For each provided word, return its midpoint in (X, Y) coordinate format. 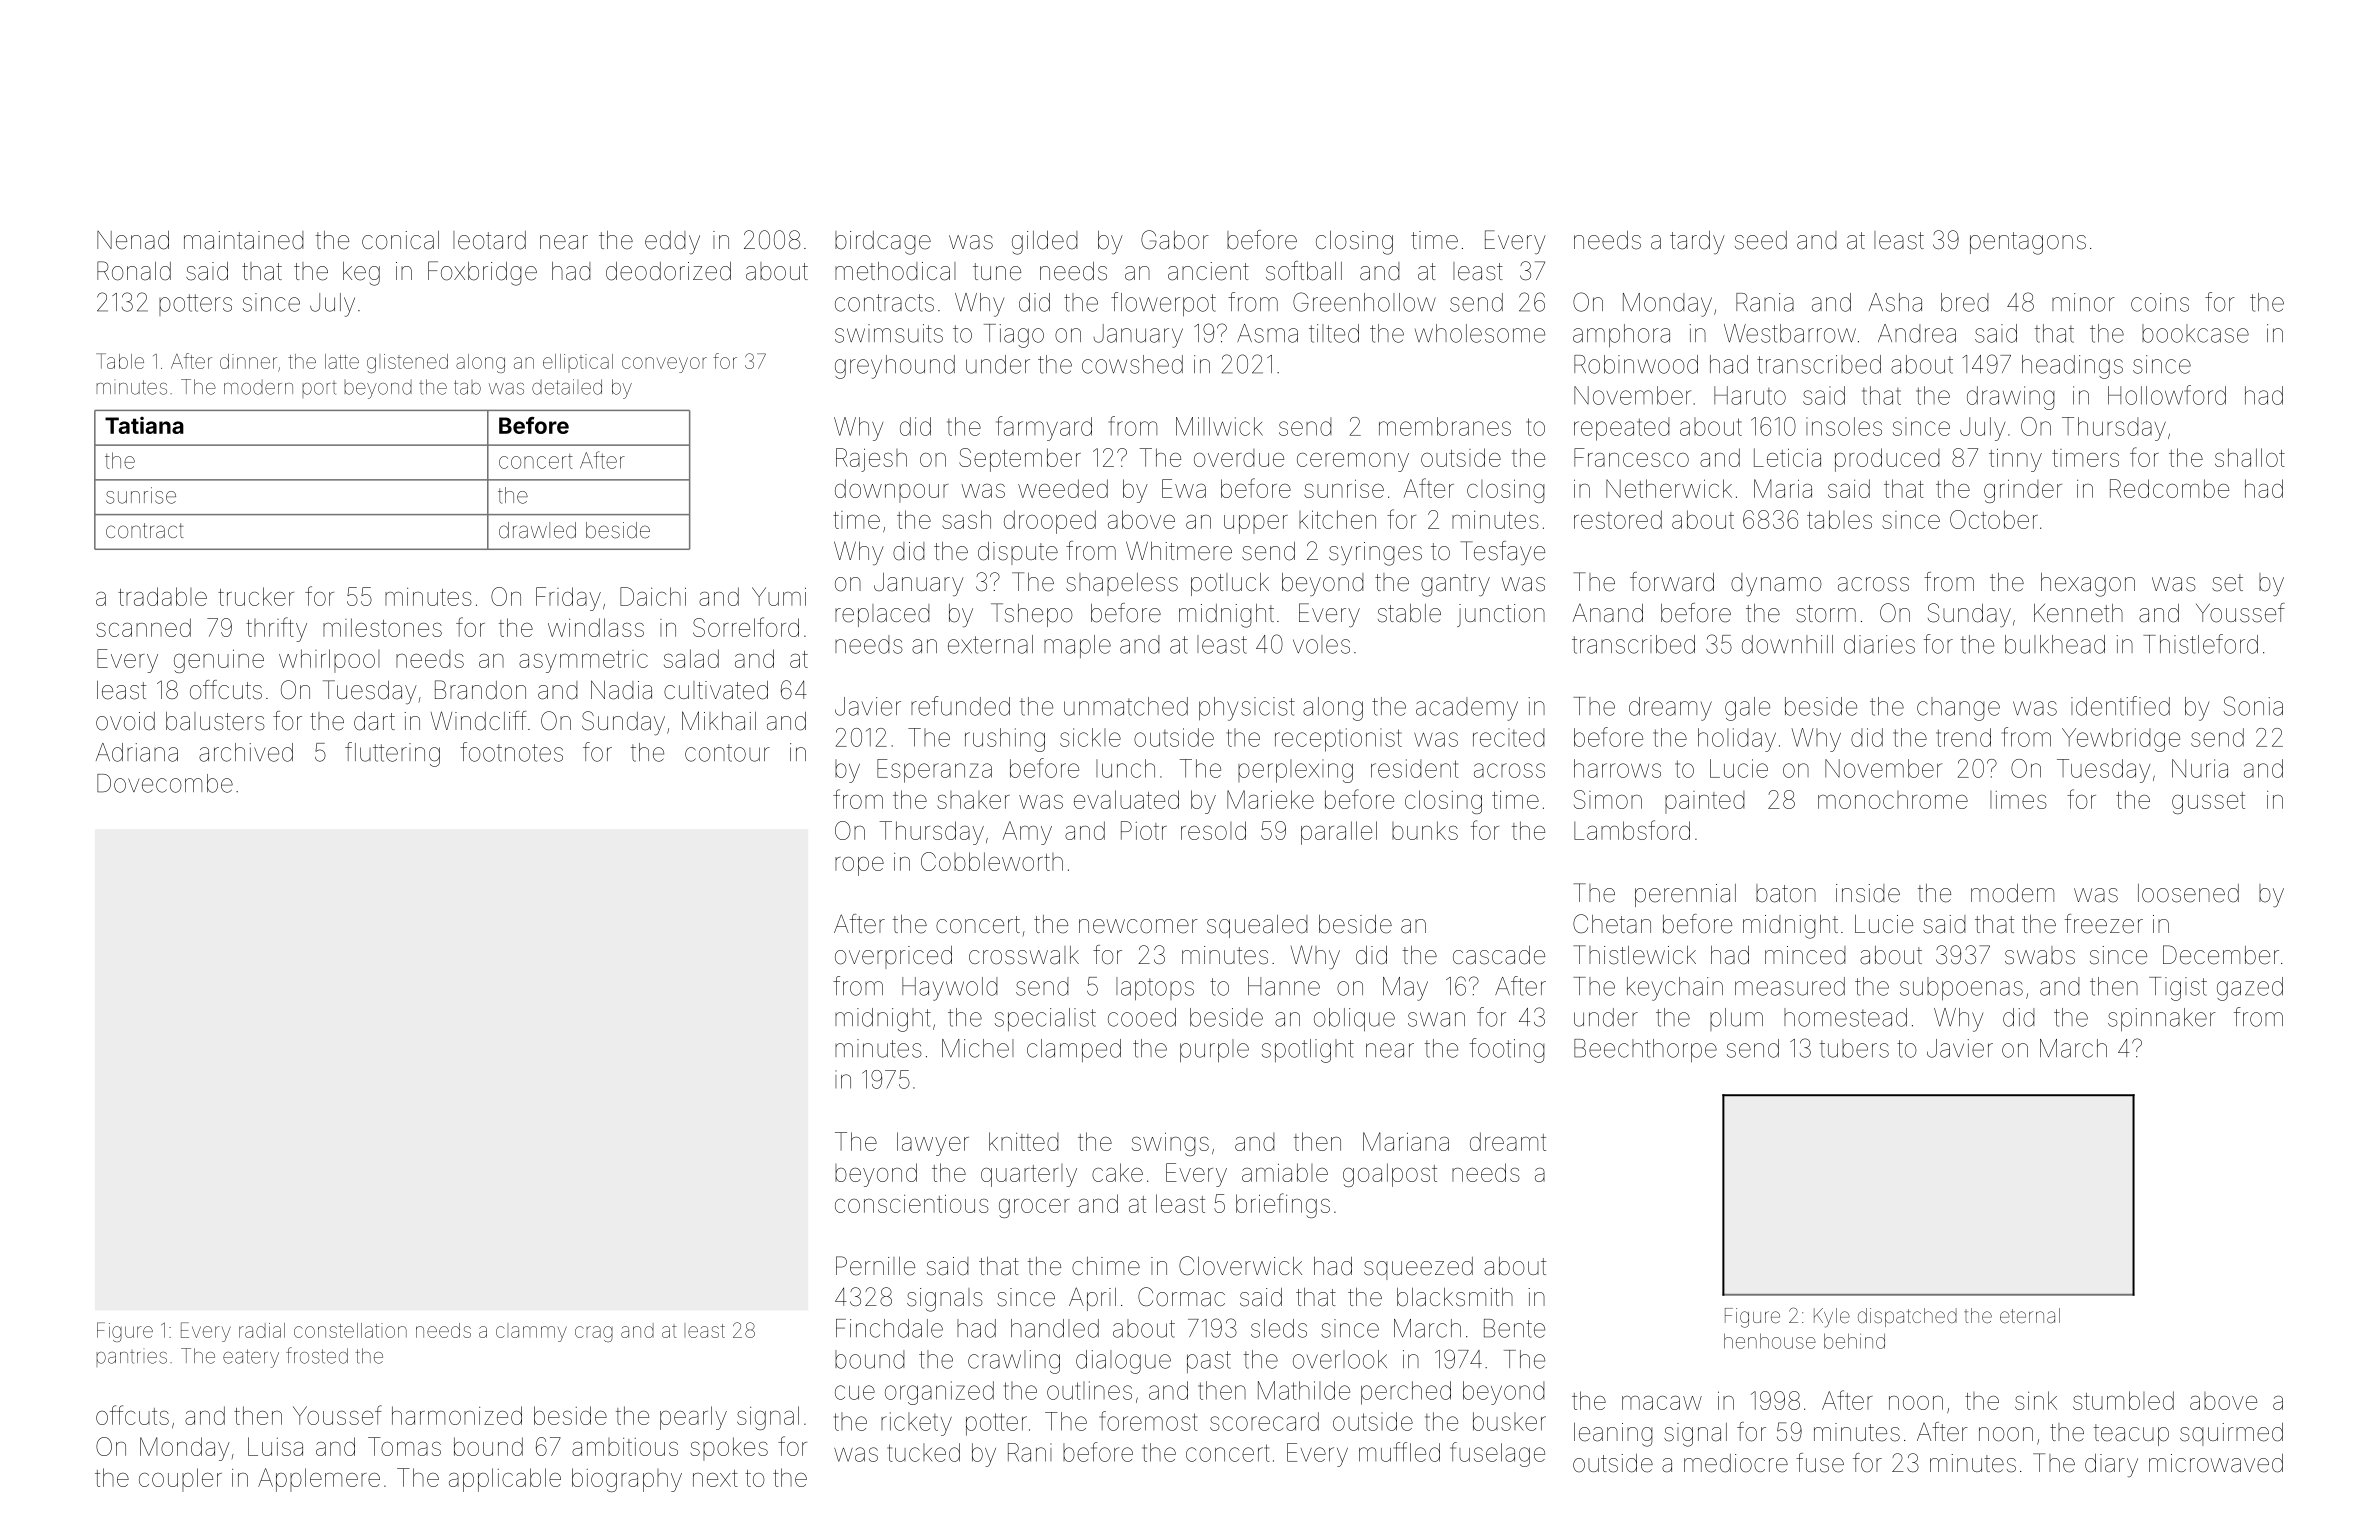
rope (859, 866)
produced (1887, 460)
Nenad (133, 240)
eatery (251, 1358)
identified (2120, 706)
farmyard (1044, 428)
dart (374, 721)
